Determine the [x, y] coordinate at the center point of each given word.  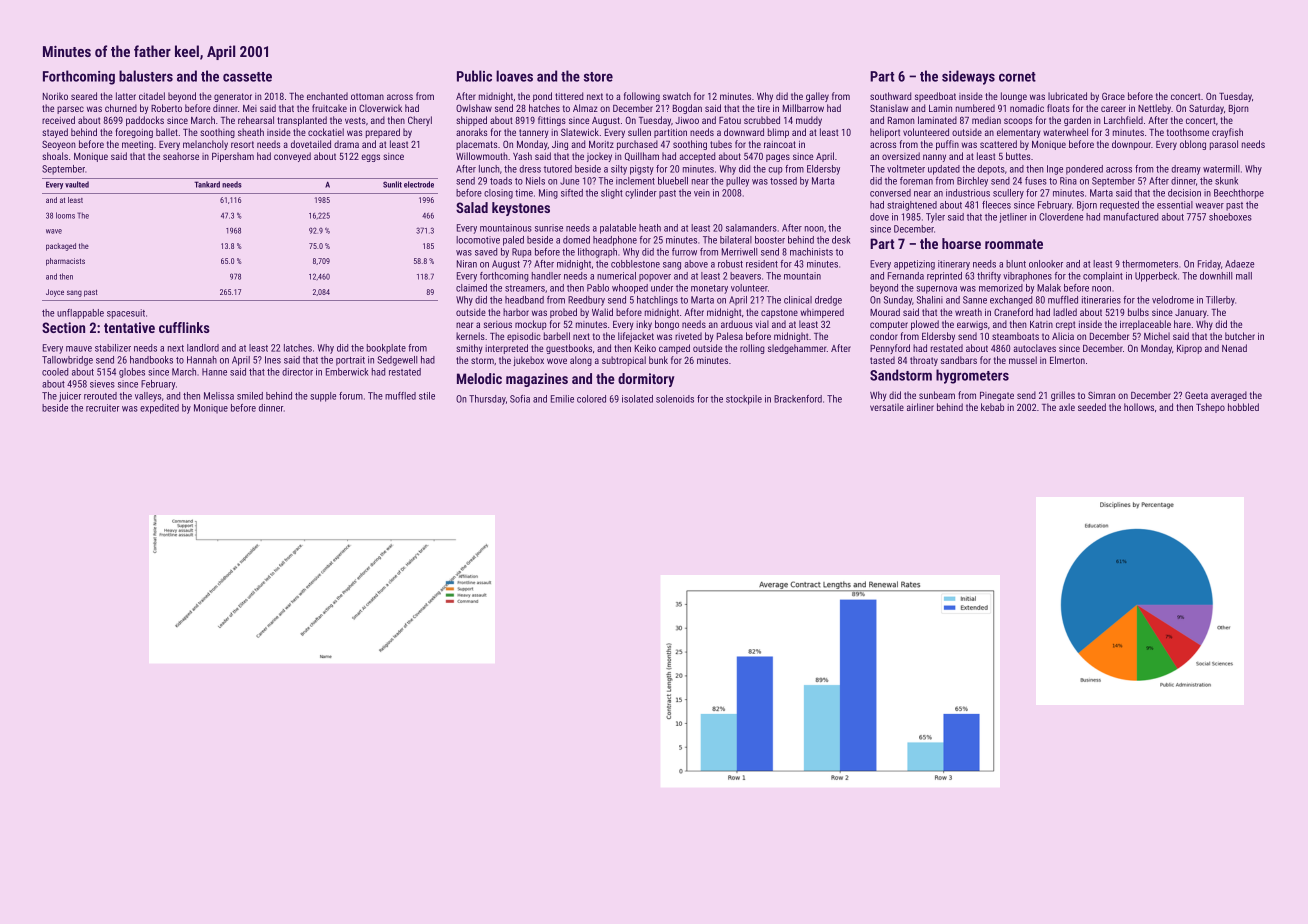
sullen [639, 132]
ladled [1065, 312]
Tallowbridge [67, 361]
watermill [1221, 169]
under [662, 288]
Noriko [55, 96]
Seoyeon [59, 145]
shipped [471, 121]
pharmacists [65, 262]
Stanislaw [889, 108]
